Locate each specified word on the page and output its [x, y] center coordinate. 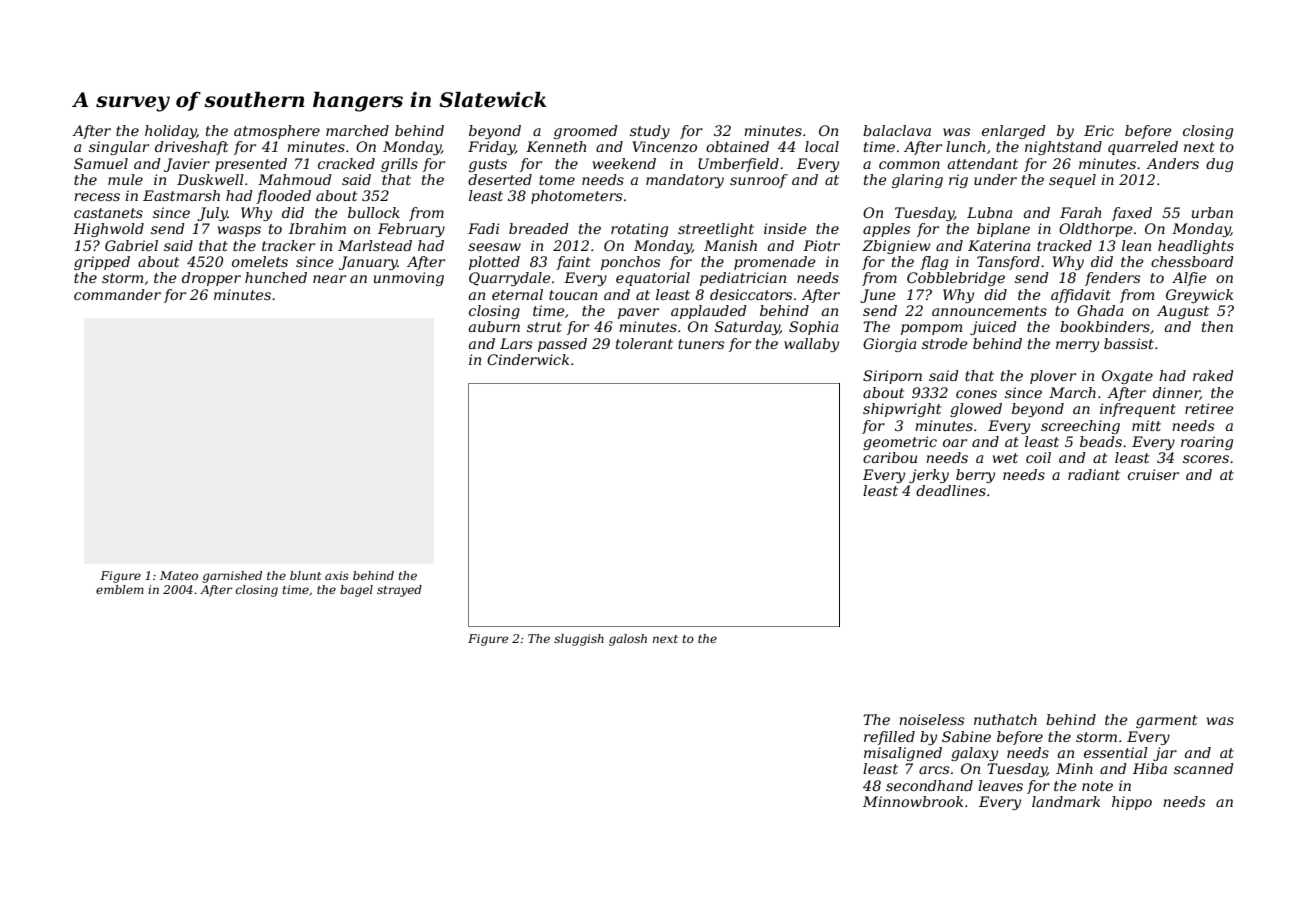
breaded [539, 228]
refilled [889, 738]
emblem [120, 589]
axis [337, 575]
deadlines [951, 490]
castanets [108, 213]
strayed [399, 591]
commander [117, 294]
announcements [989, 311]
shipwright [902, 410]
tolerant [644, 343]
